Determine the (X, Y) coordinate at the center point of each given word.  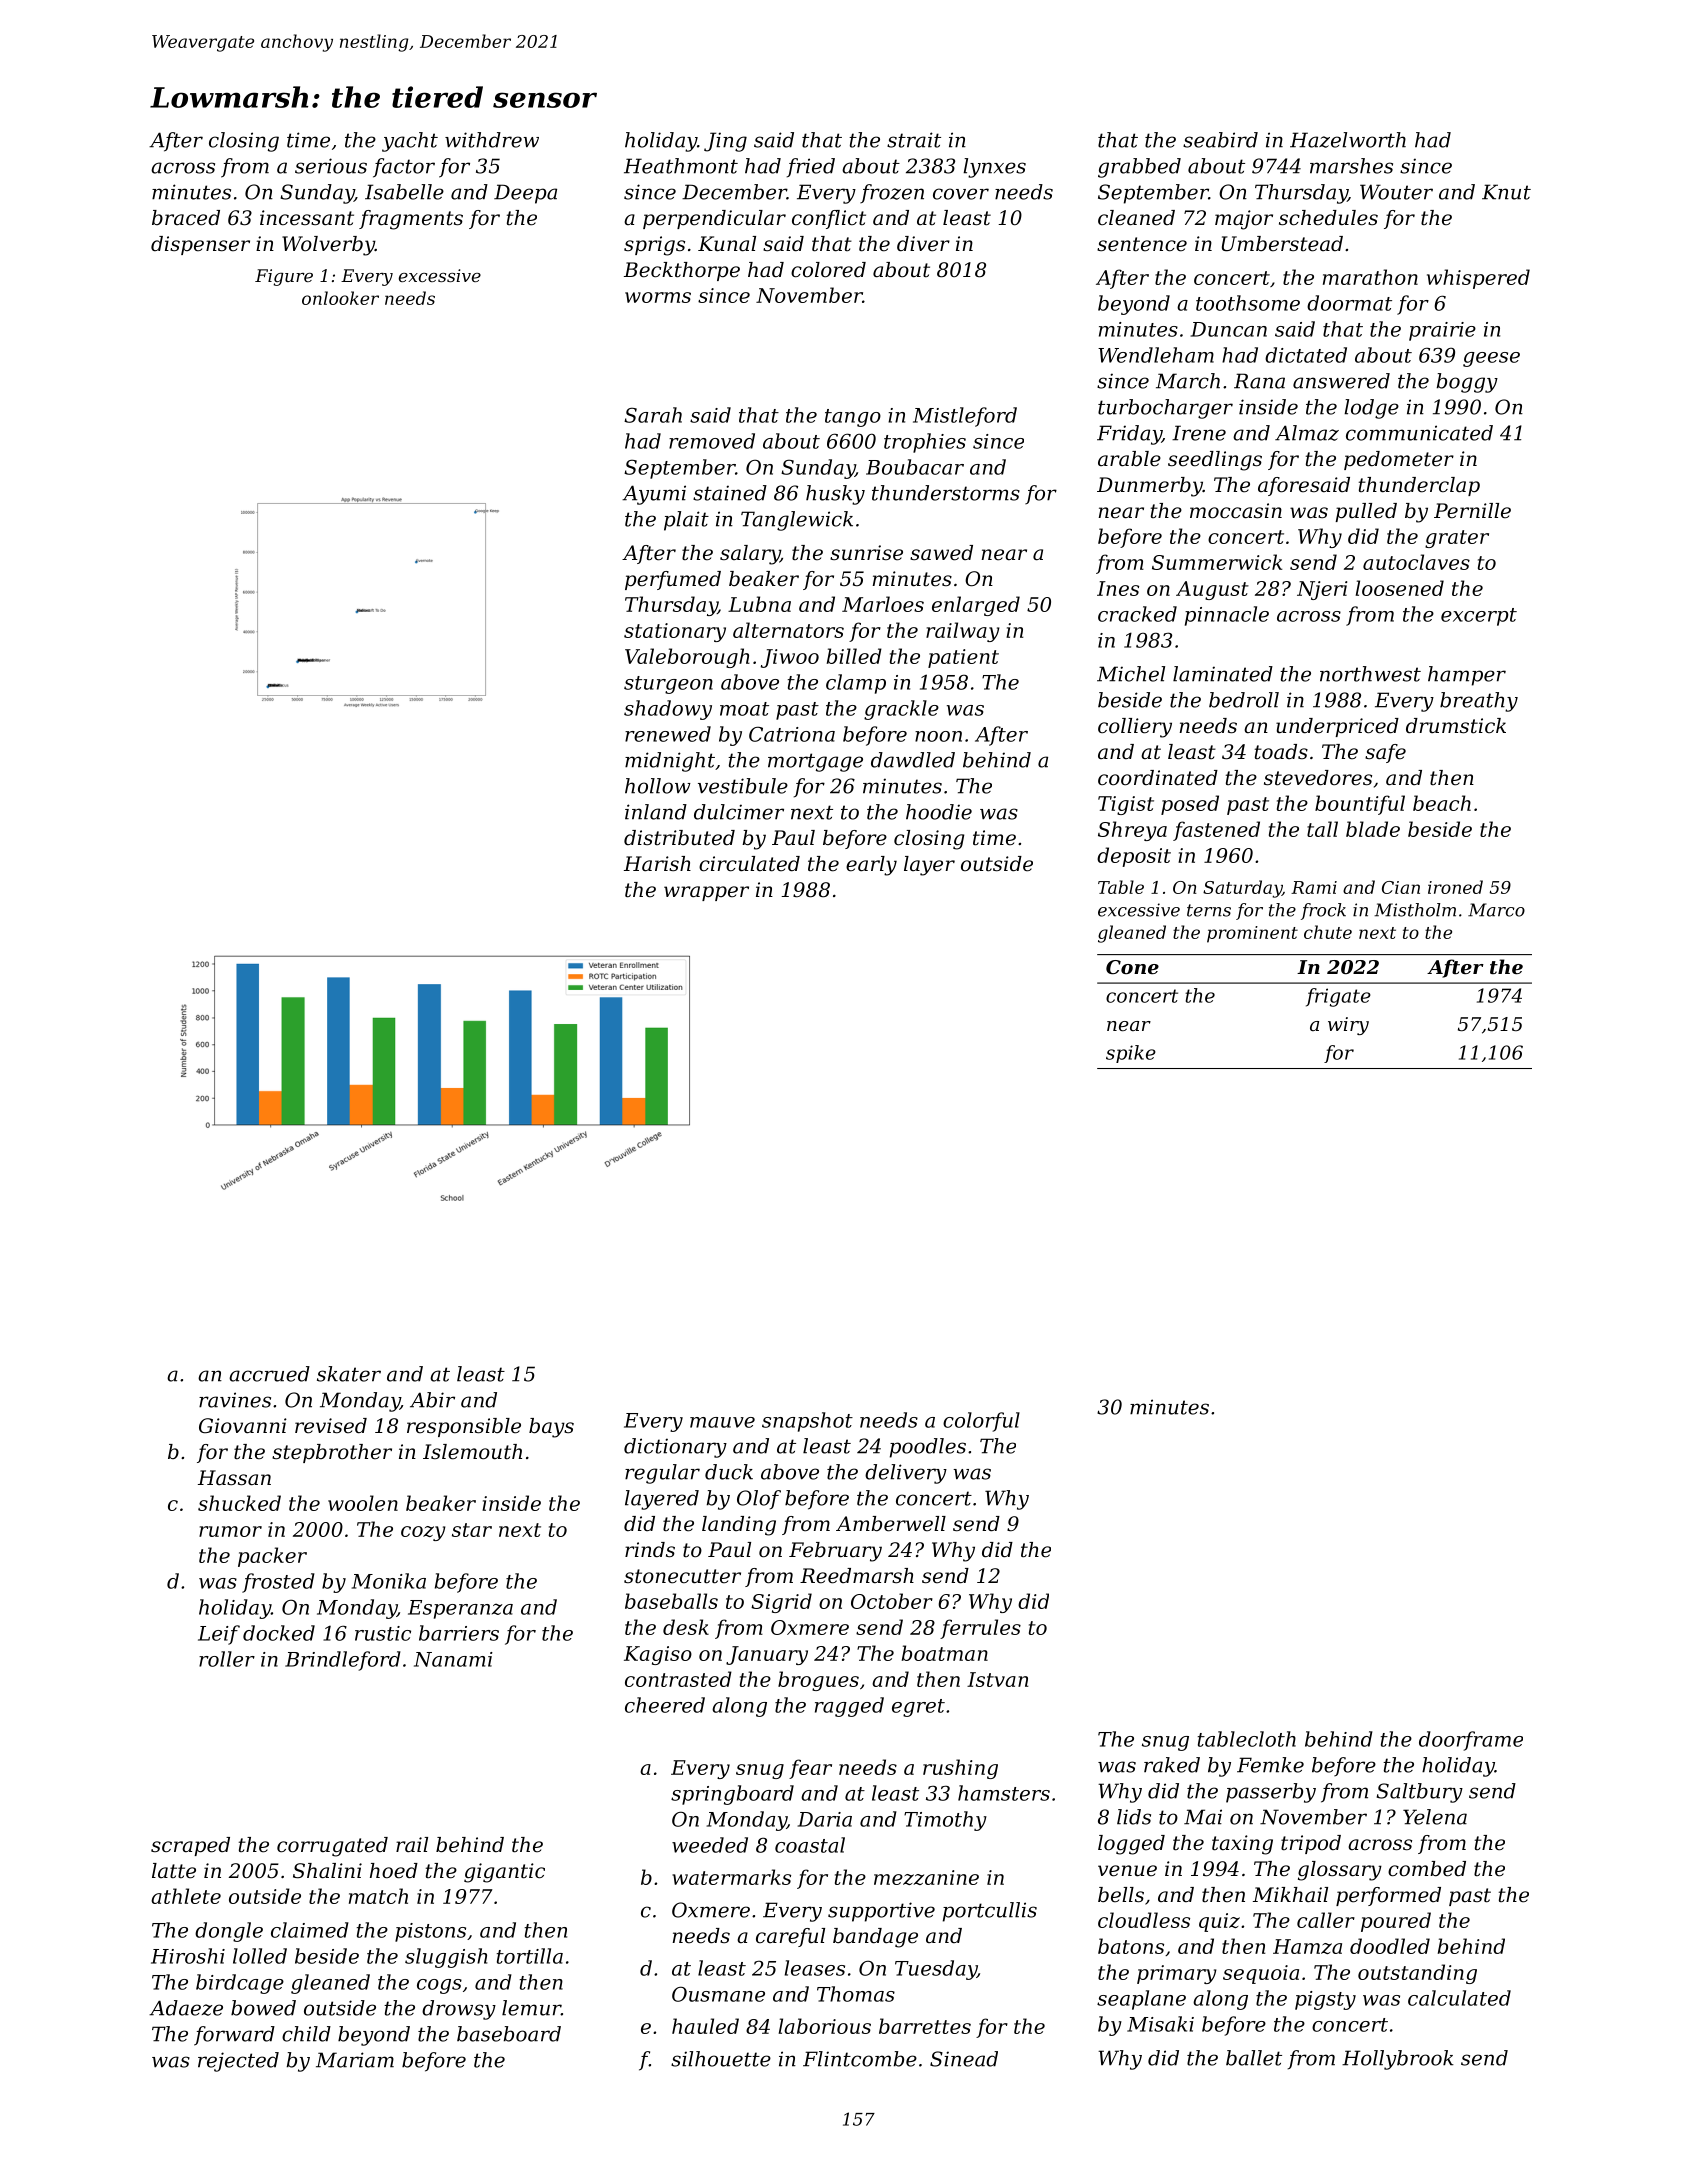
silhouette (721, 2059)
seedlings (1215, 461)
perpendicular (714, 219)
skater (349, 1374)
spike (1131, 1054)
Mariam (355, 2060)
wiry (1348, 1026)
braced (186, 218)
